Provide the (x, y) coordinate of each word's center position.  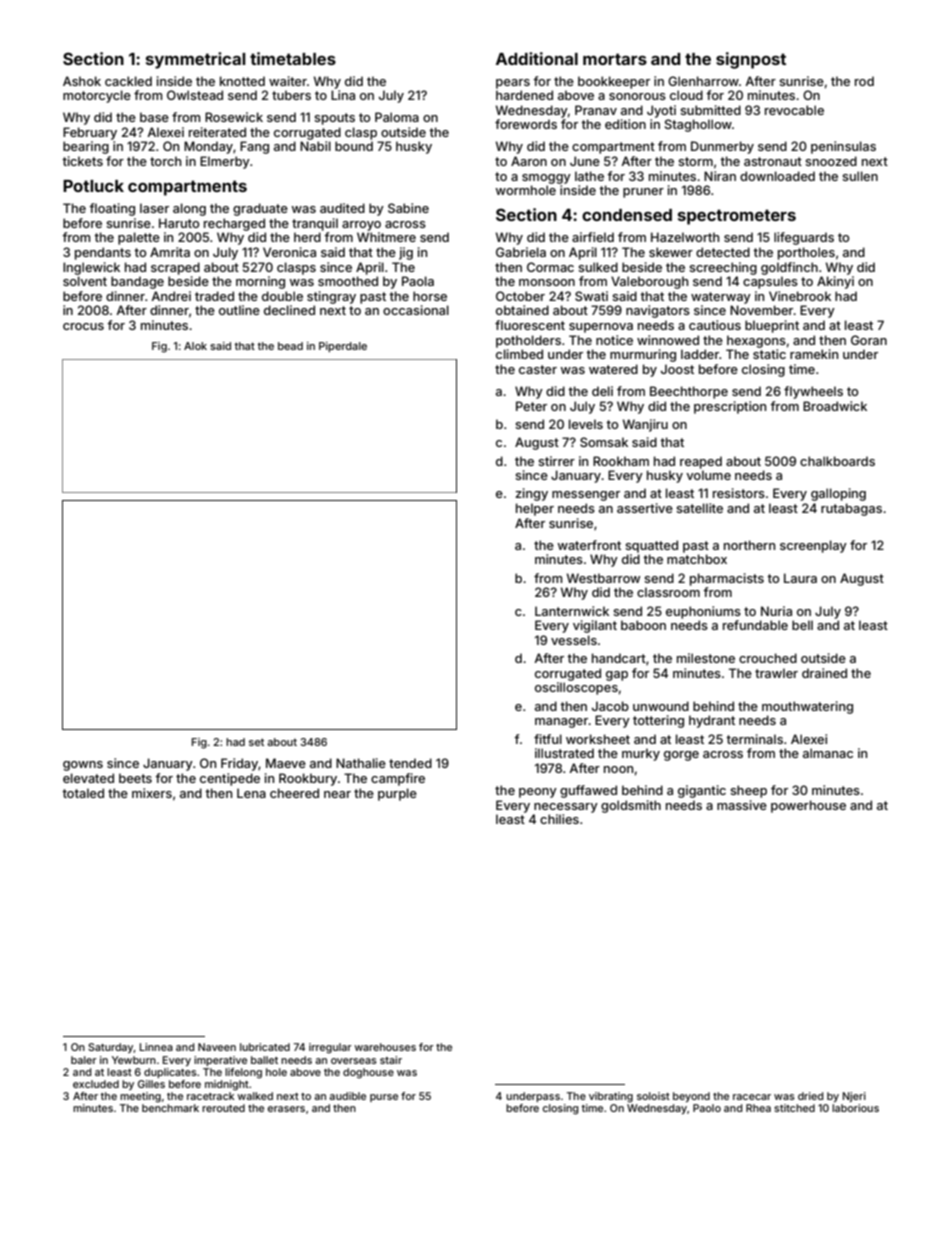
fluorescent (530, 325)
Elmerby (225, 162)
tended (410, 763)
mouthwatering (807, 707)
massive (742, 805)
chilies (559, 819)
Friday (239, 764)
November (761, 310)
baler (84, 1060)
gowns (83, 766)
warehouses (385, 1047)
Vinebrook (800, 296)
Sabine (408, 208)
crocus (83, 326)
